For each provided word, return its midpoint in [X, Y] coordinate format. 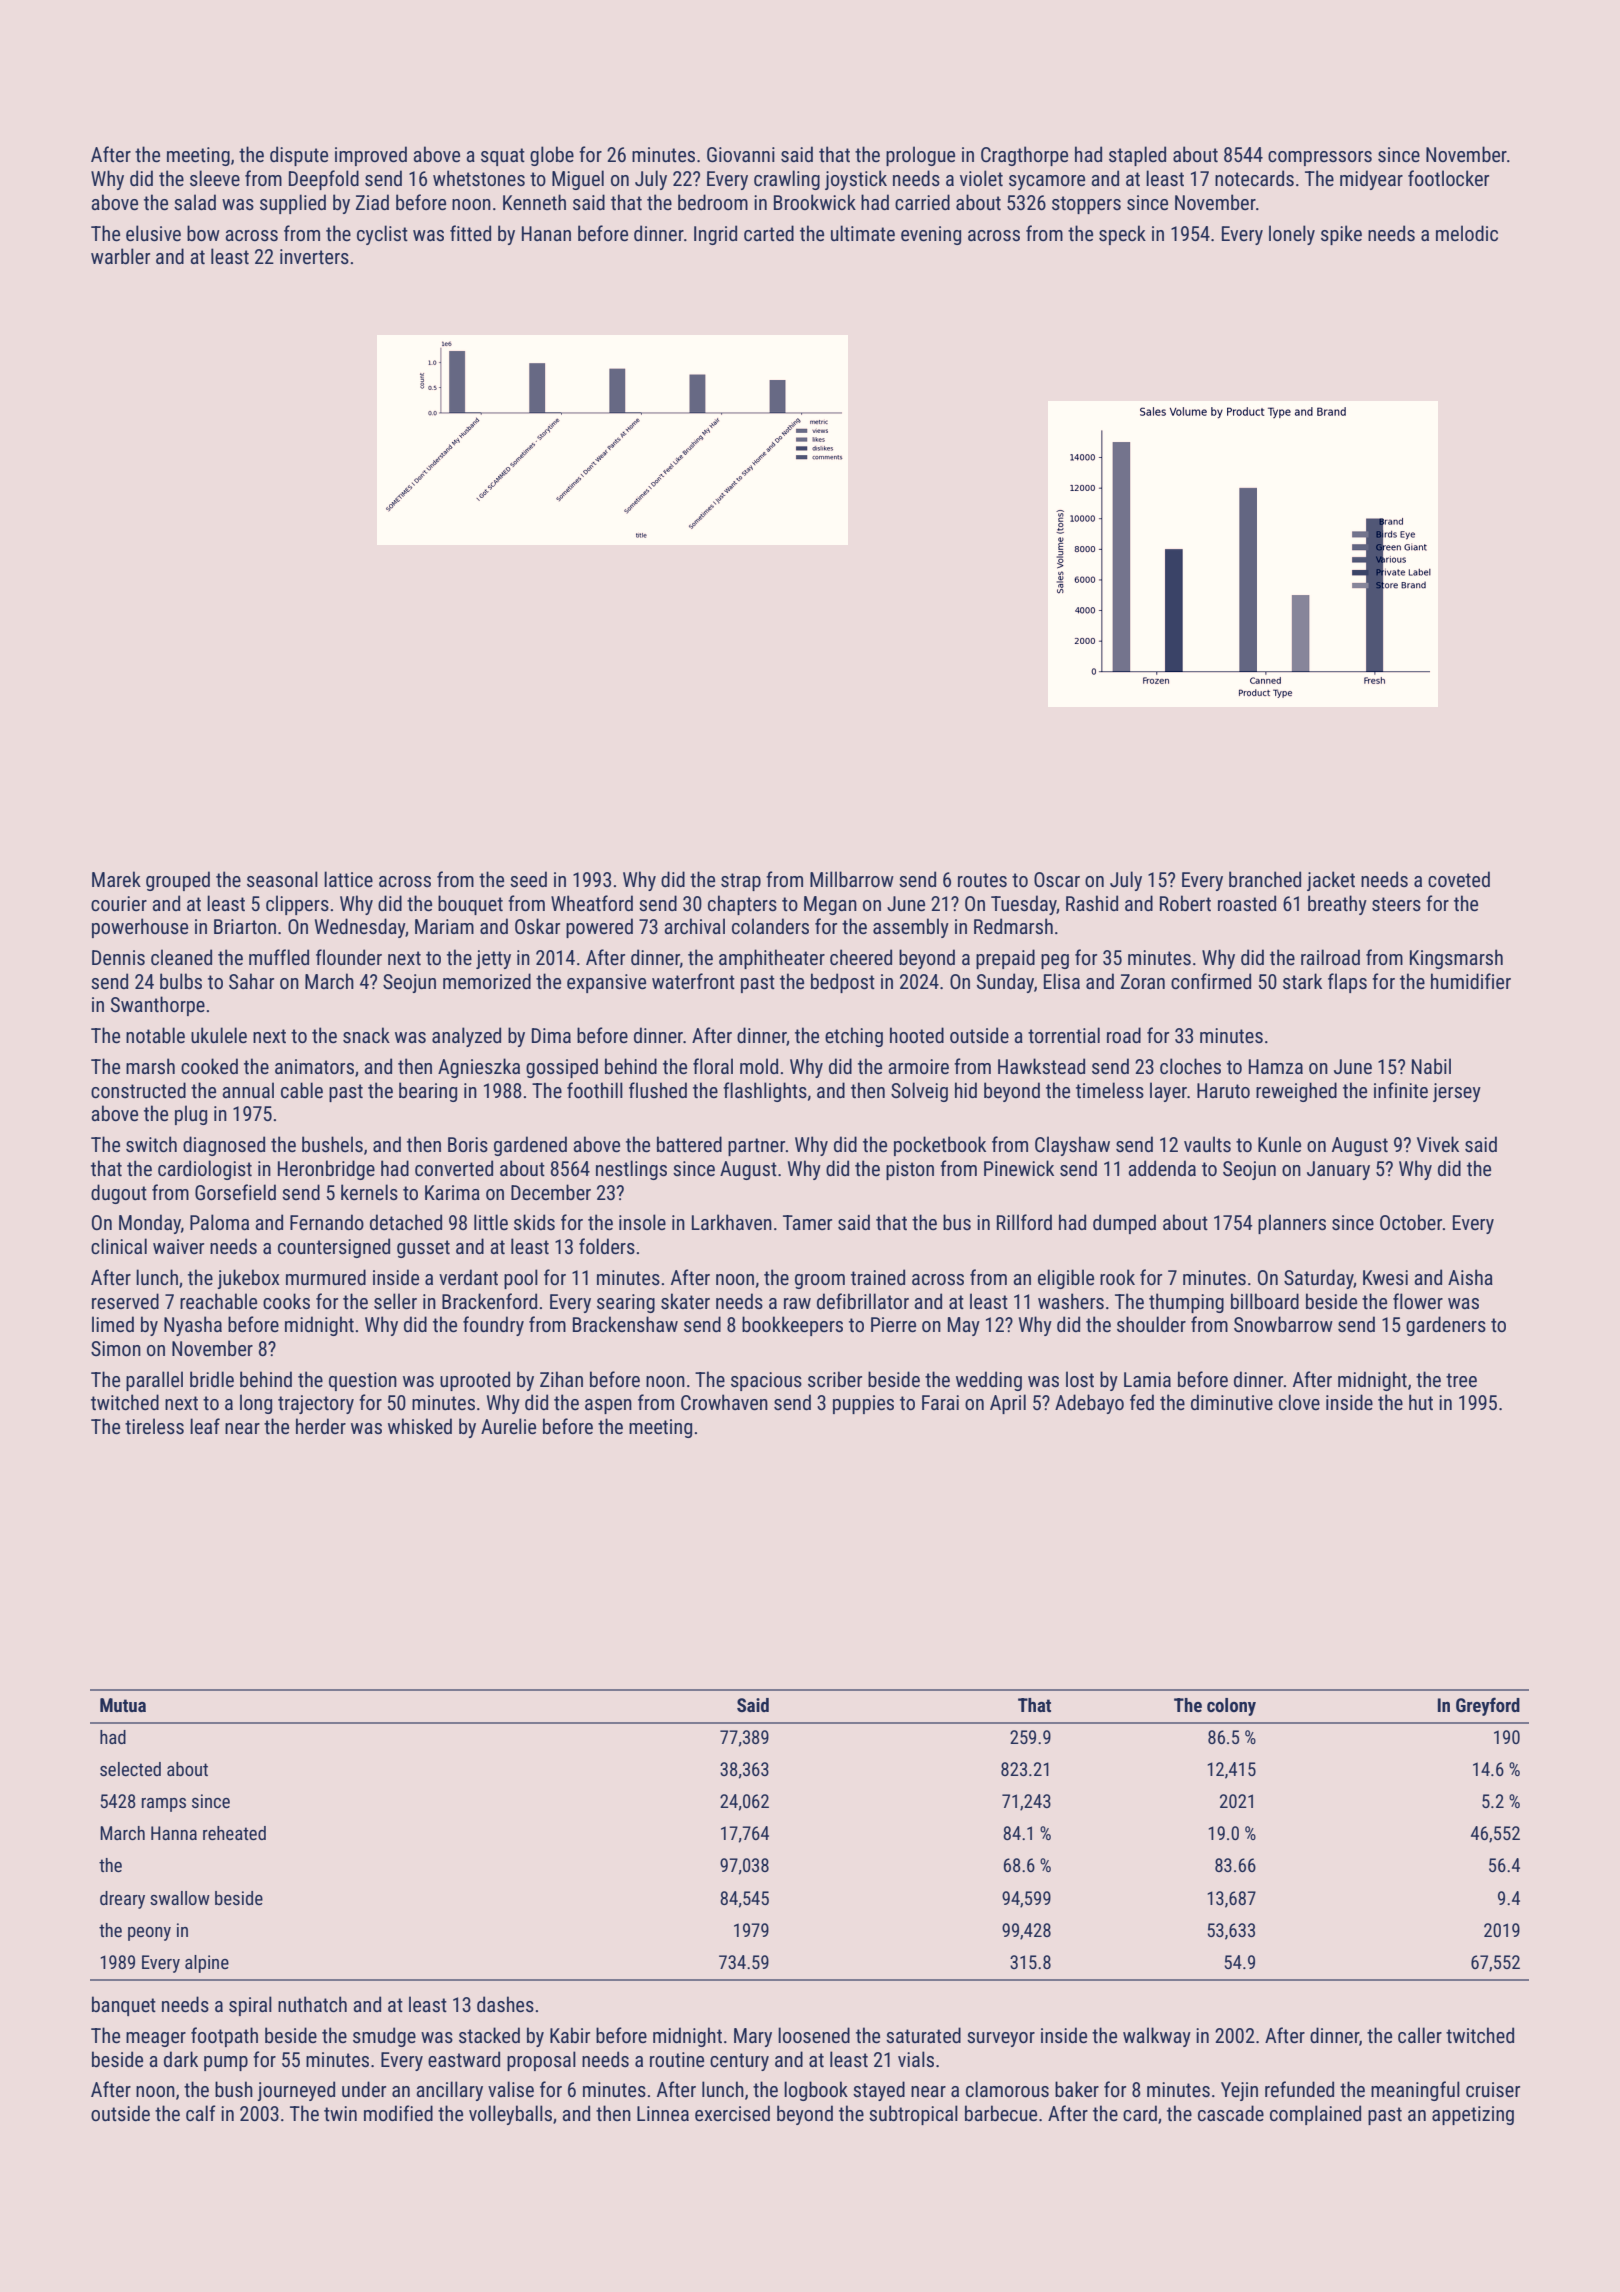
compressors [1320, 158]
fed [1142, 1402]
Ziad [372, 202]
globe [552, 156]
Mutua [123, 1705]
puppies [863, 1404]
